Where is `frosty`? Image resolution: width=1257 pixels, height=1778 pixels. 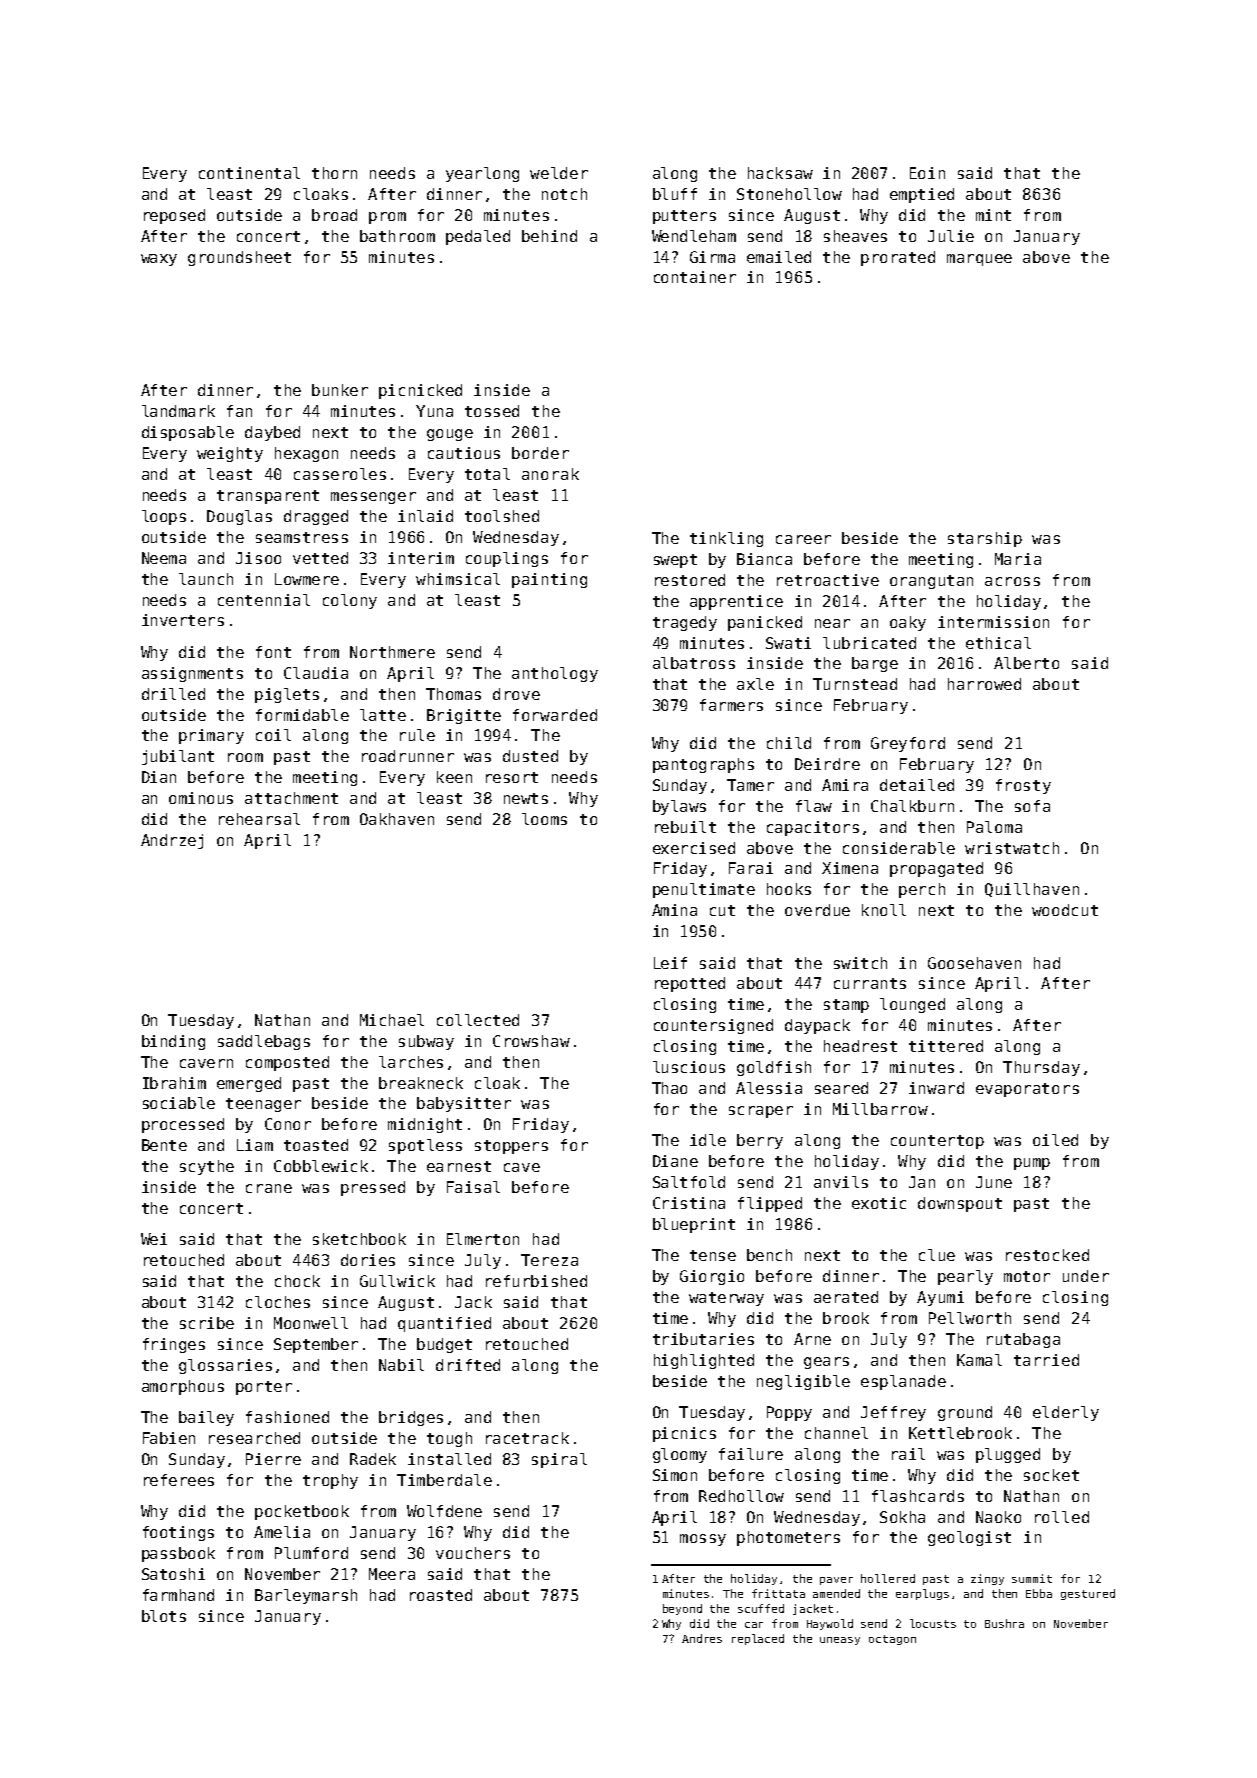
frosty is located at coordinates (1023, 786).
